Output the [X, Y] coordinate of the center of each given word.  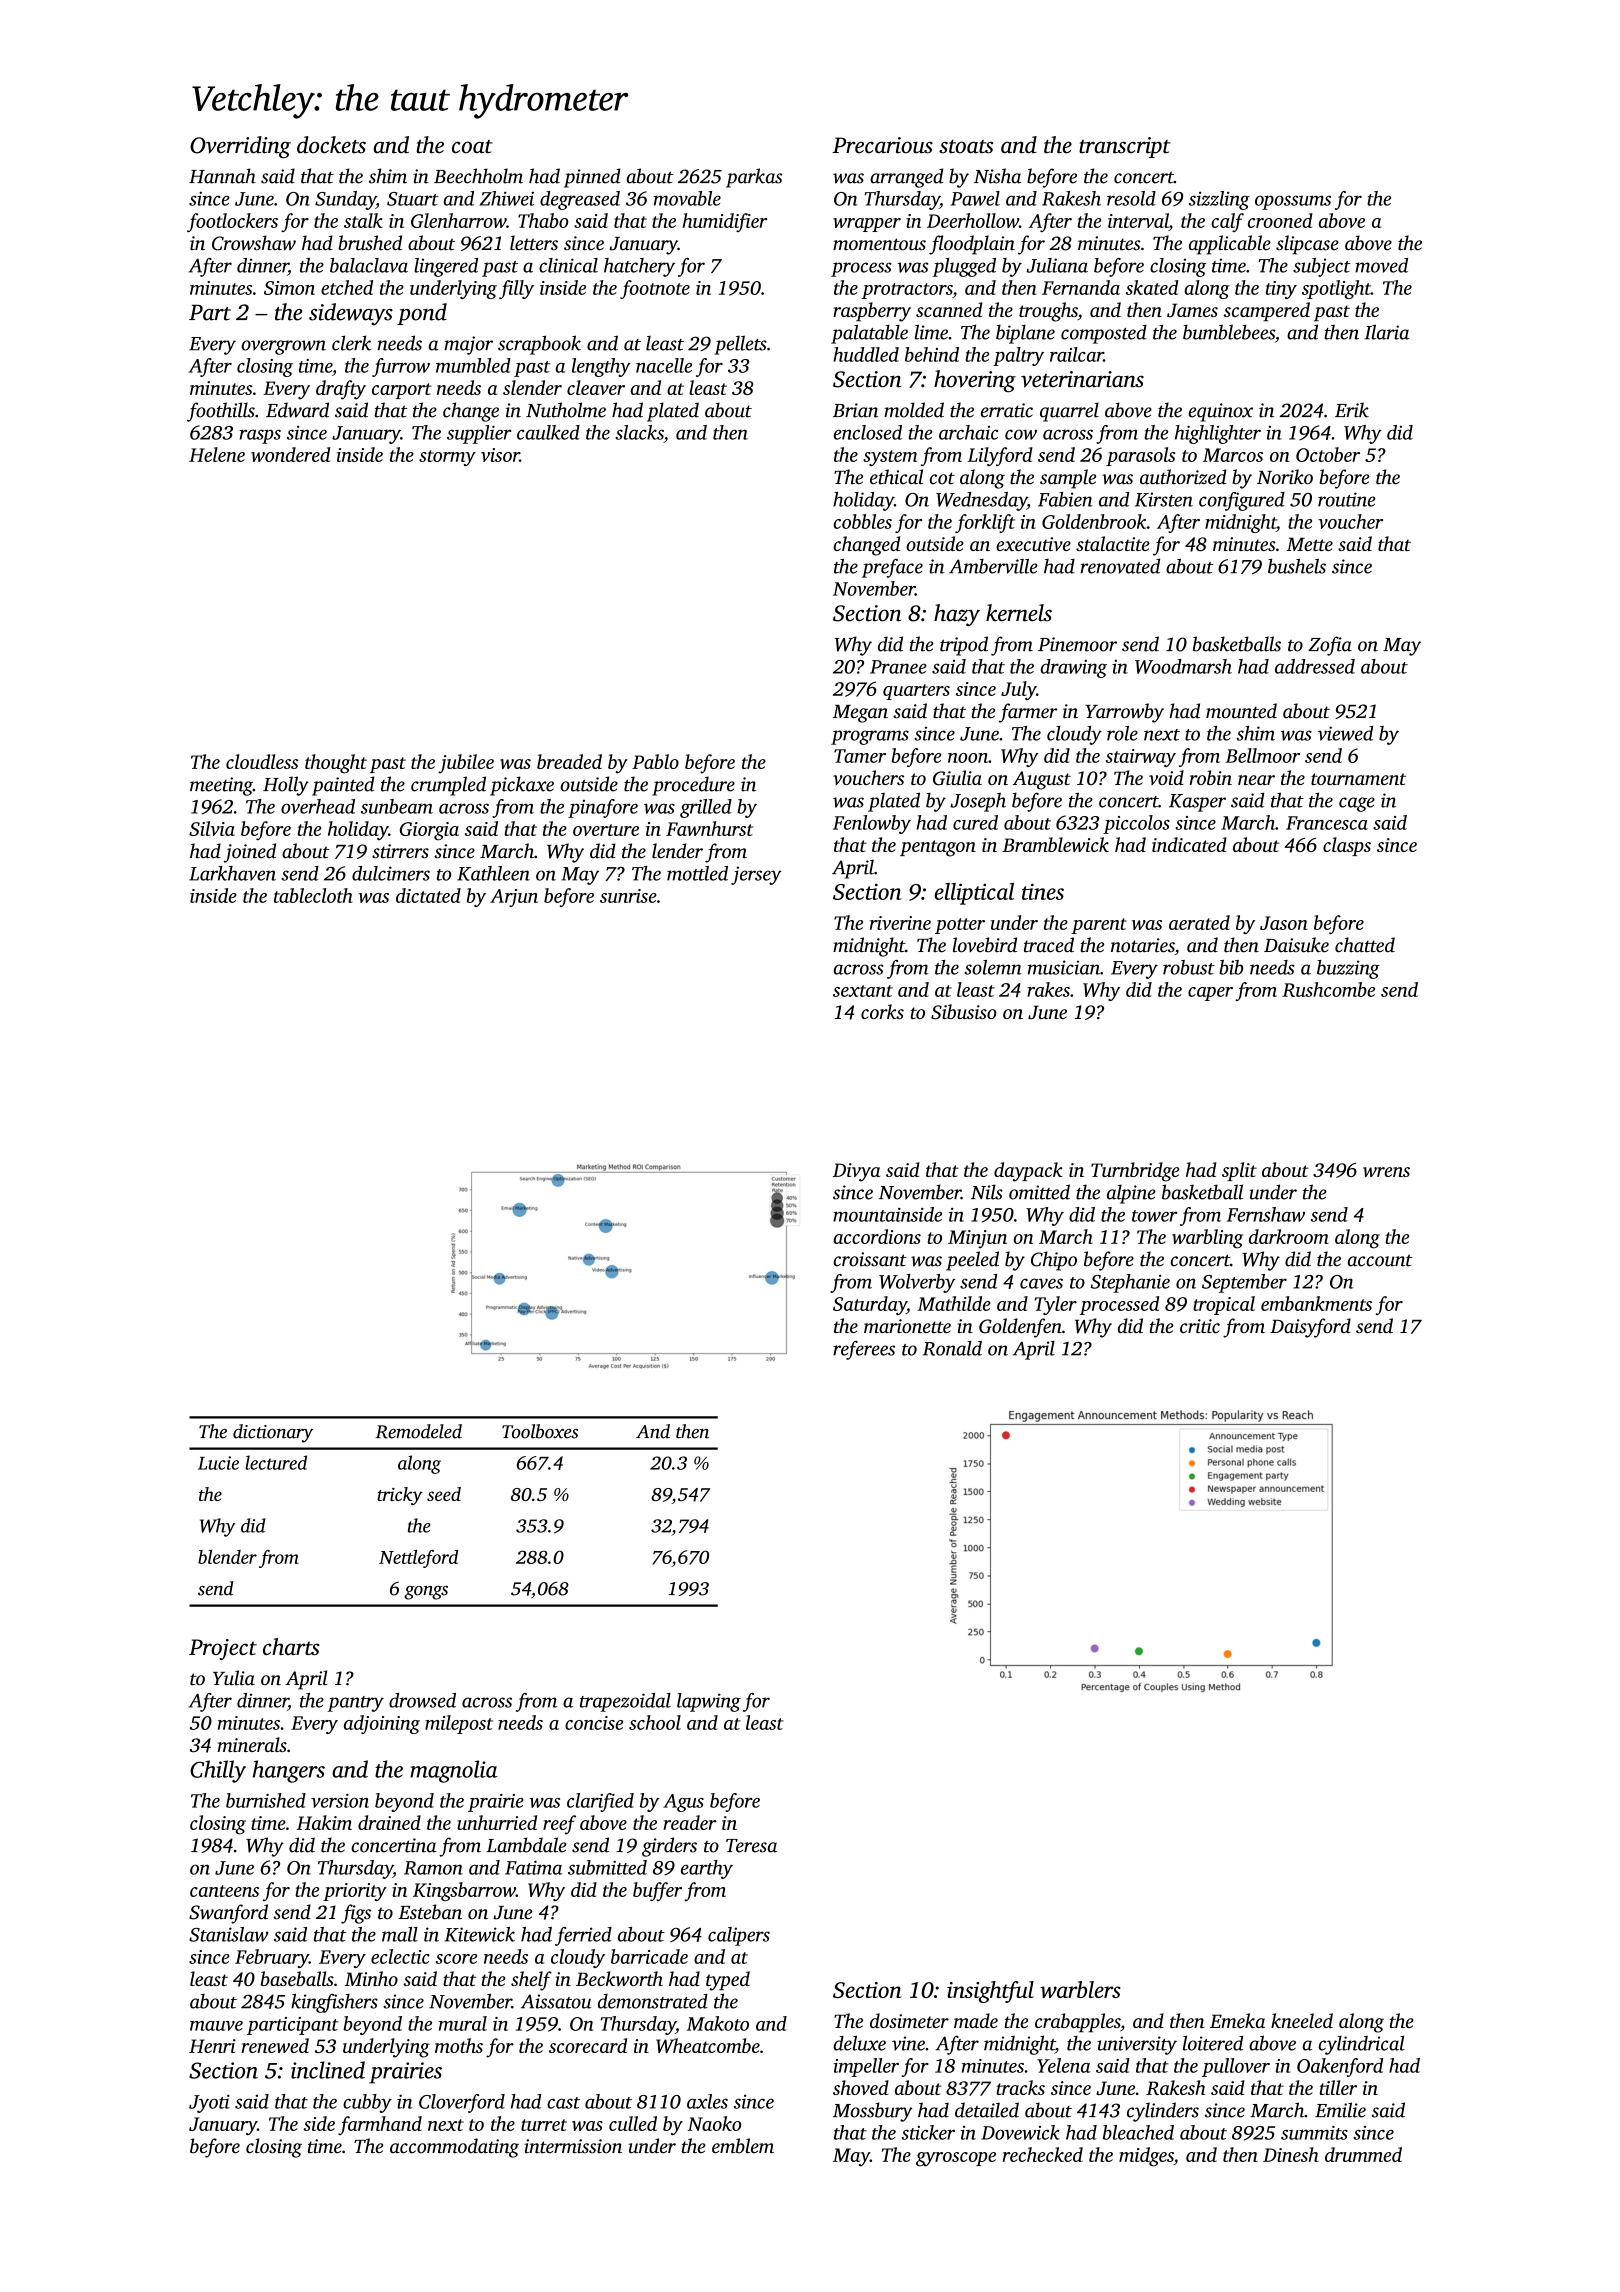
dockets [331, 145]
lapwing [709, 1702]
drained [389, 1822]
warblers [1080, 1989]
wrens [1386, 1172]
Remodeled [418, 1431]
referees [864, 1350]
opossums [1293, 202]
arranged [906, 178]
